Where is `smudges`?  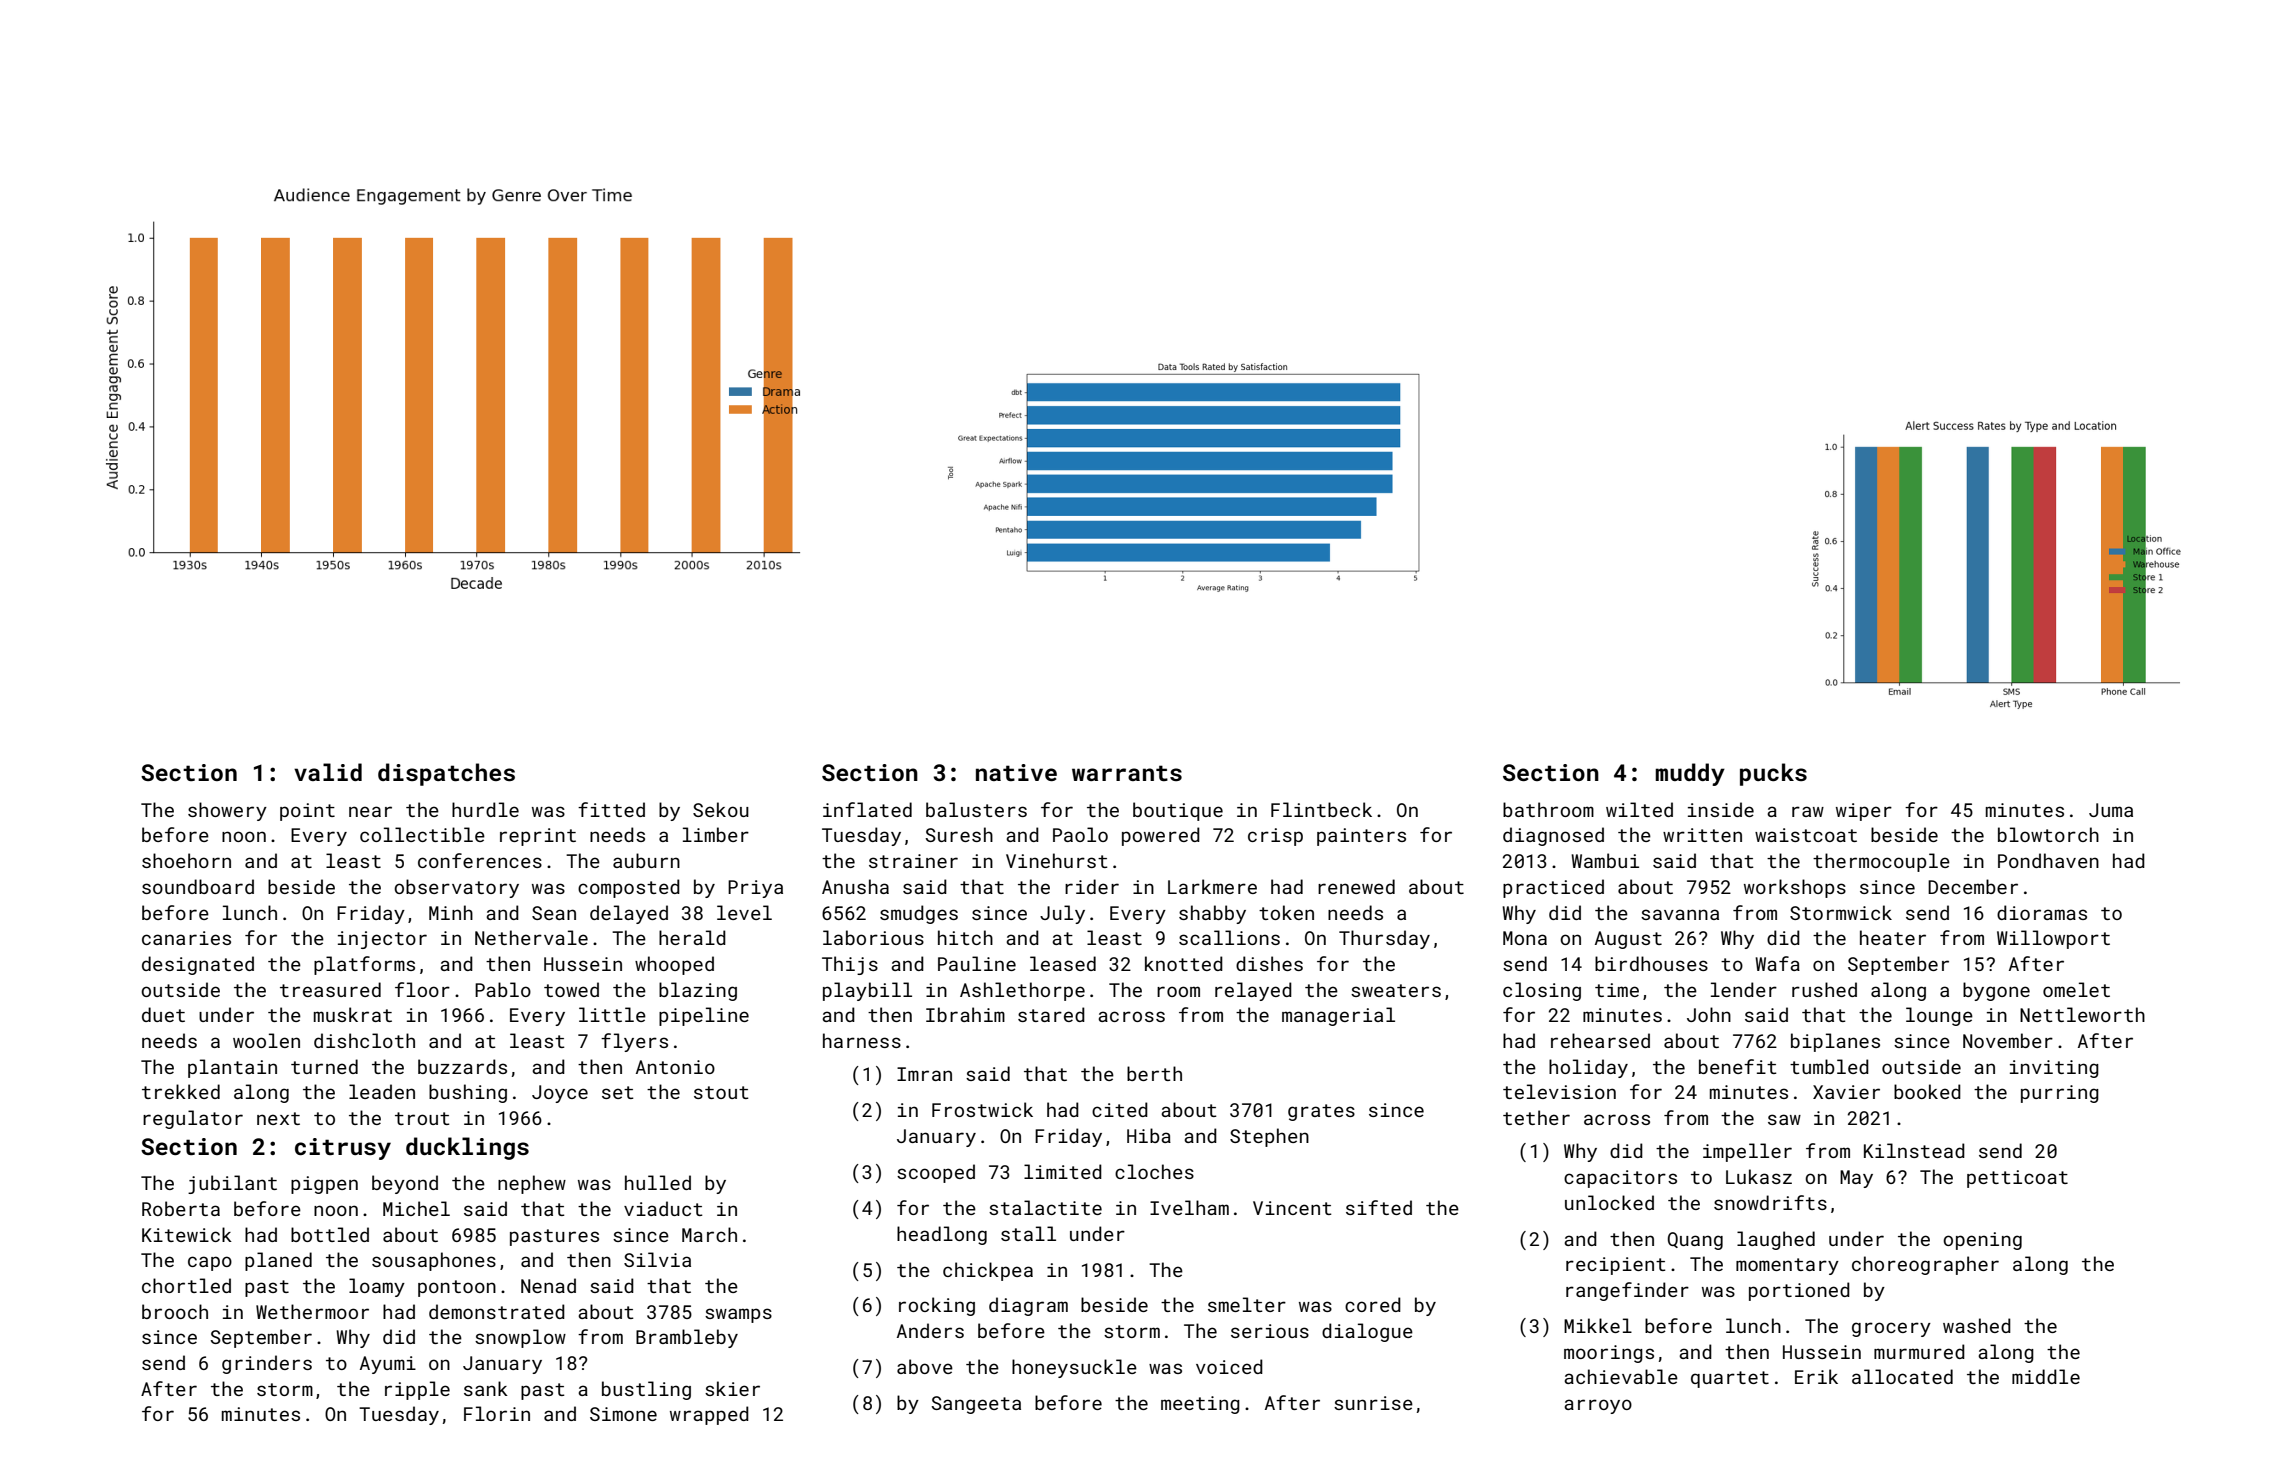
smudges is located at coordinates (919, 914).
